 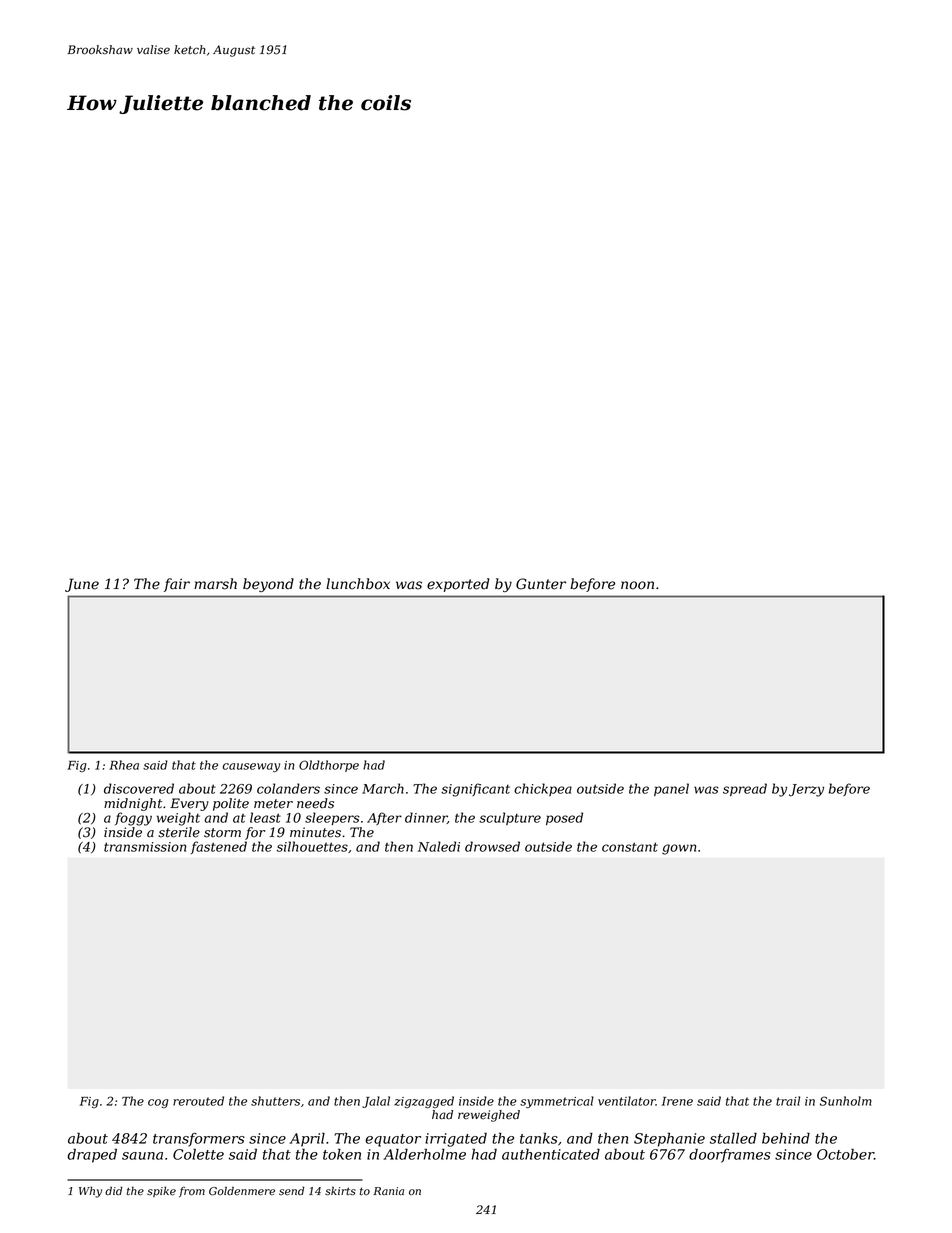 What do you see at coordinates (458, 585) in the screenshot?
I see `exported` at bounding box center [458, 585].
